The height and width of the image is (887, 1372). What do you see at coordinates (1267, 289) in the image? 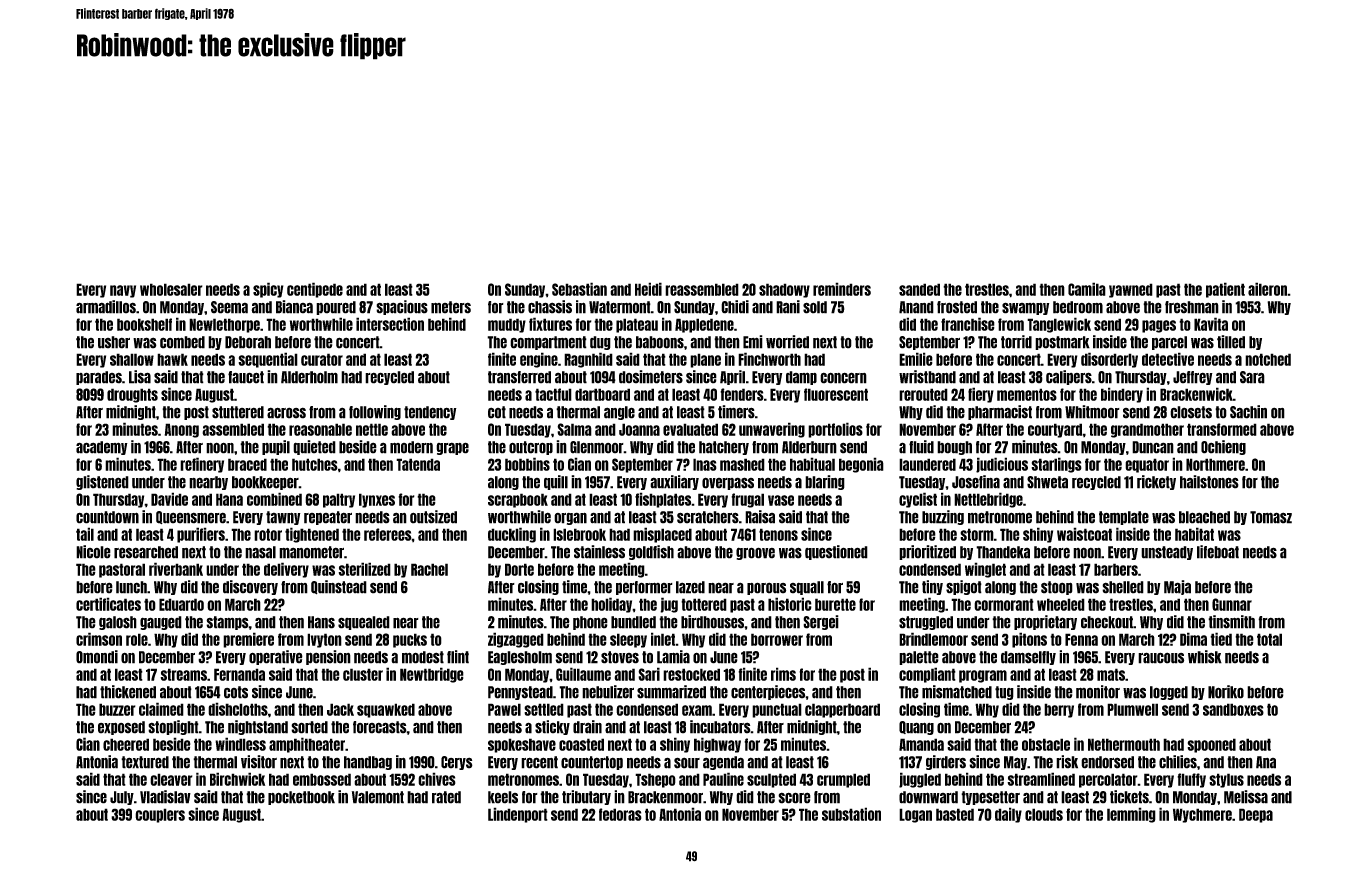
I see `aileron` at bounding box center [1267, 289].
